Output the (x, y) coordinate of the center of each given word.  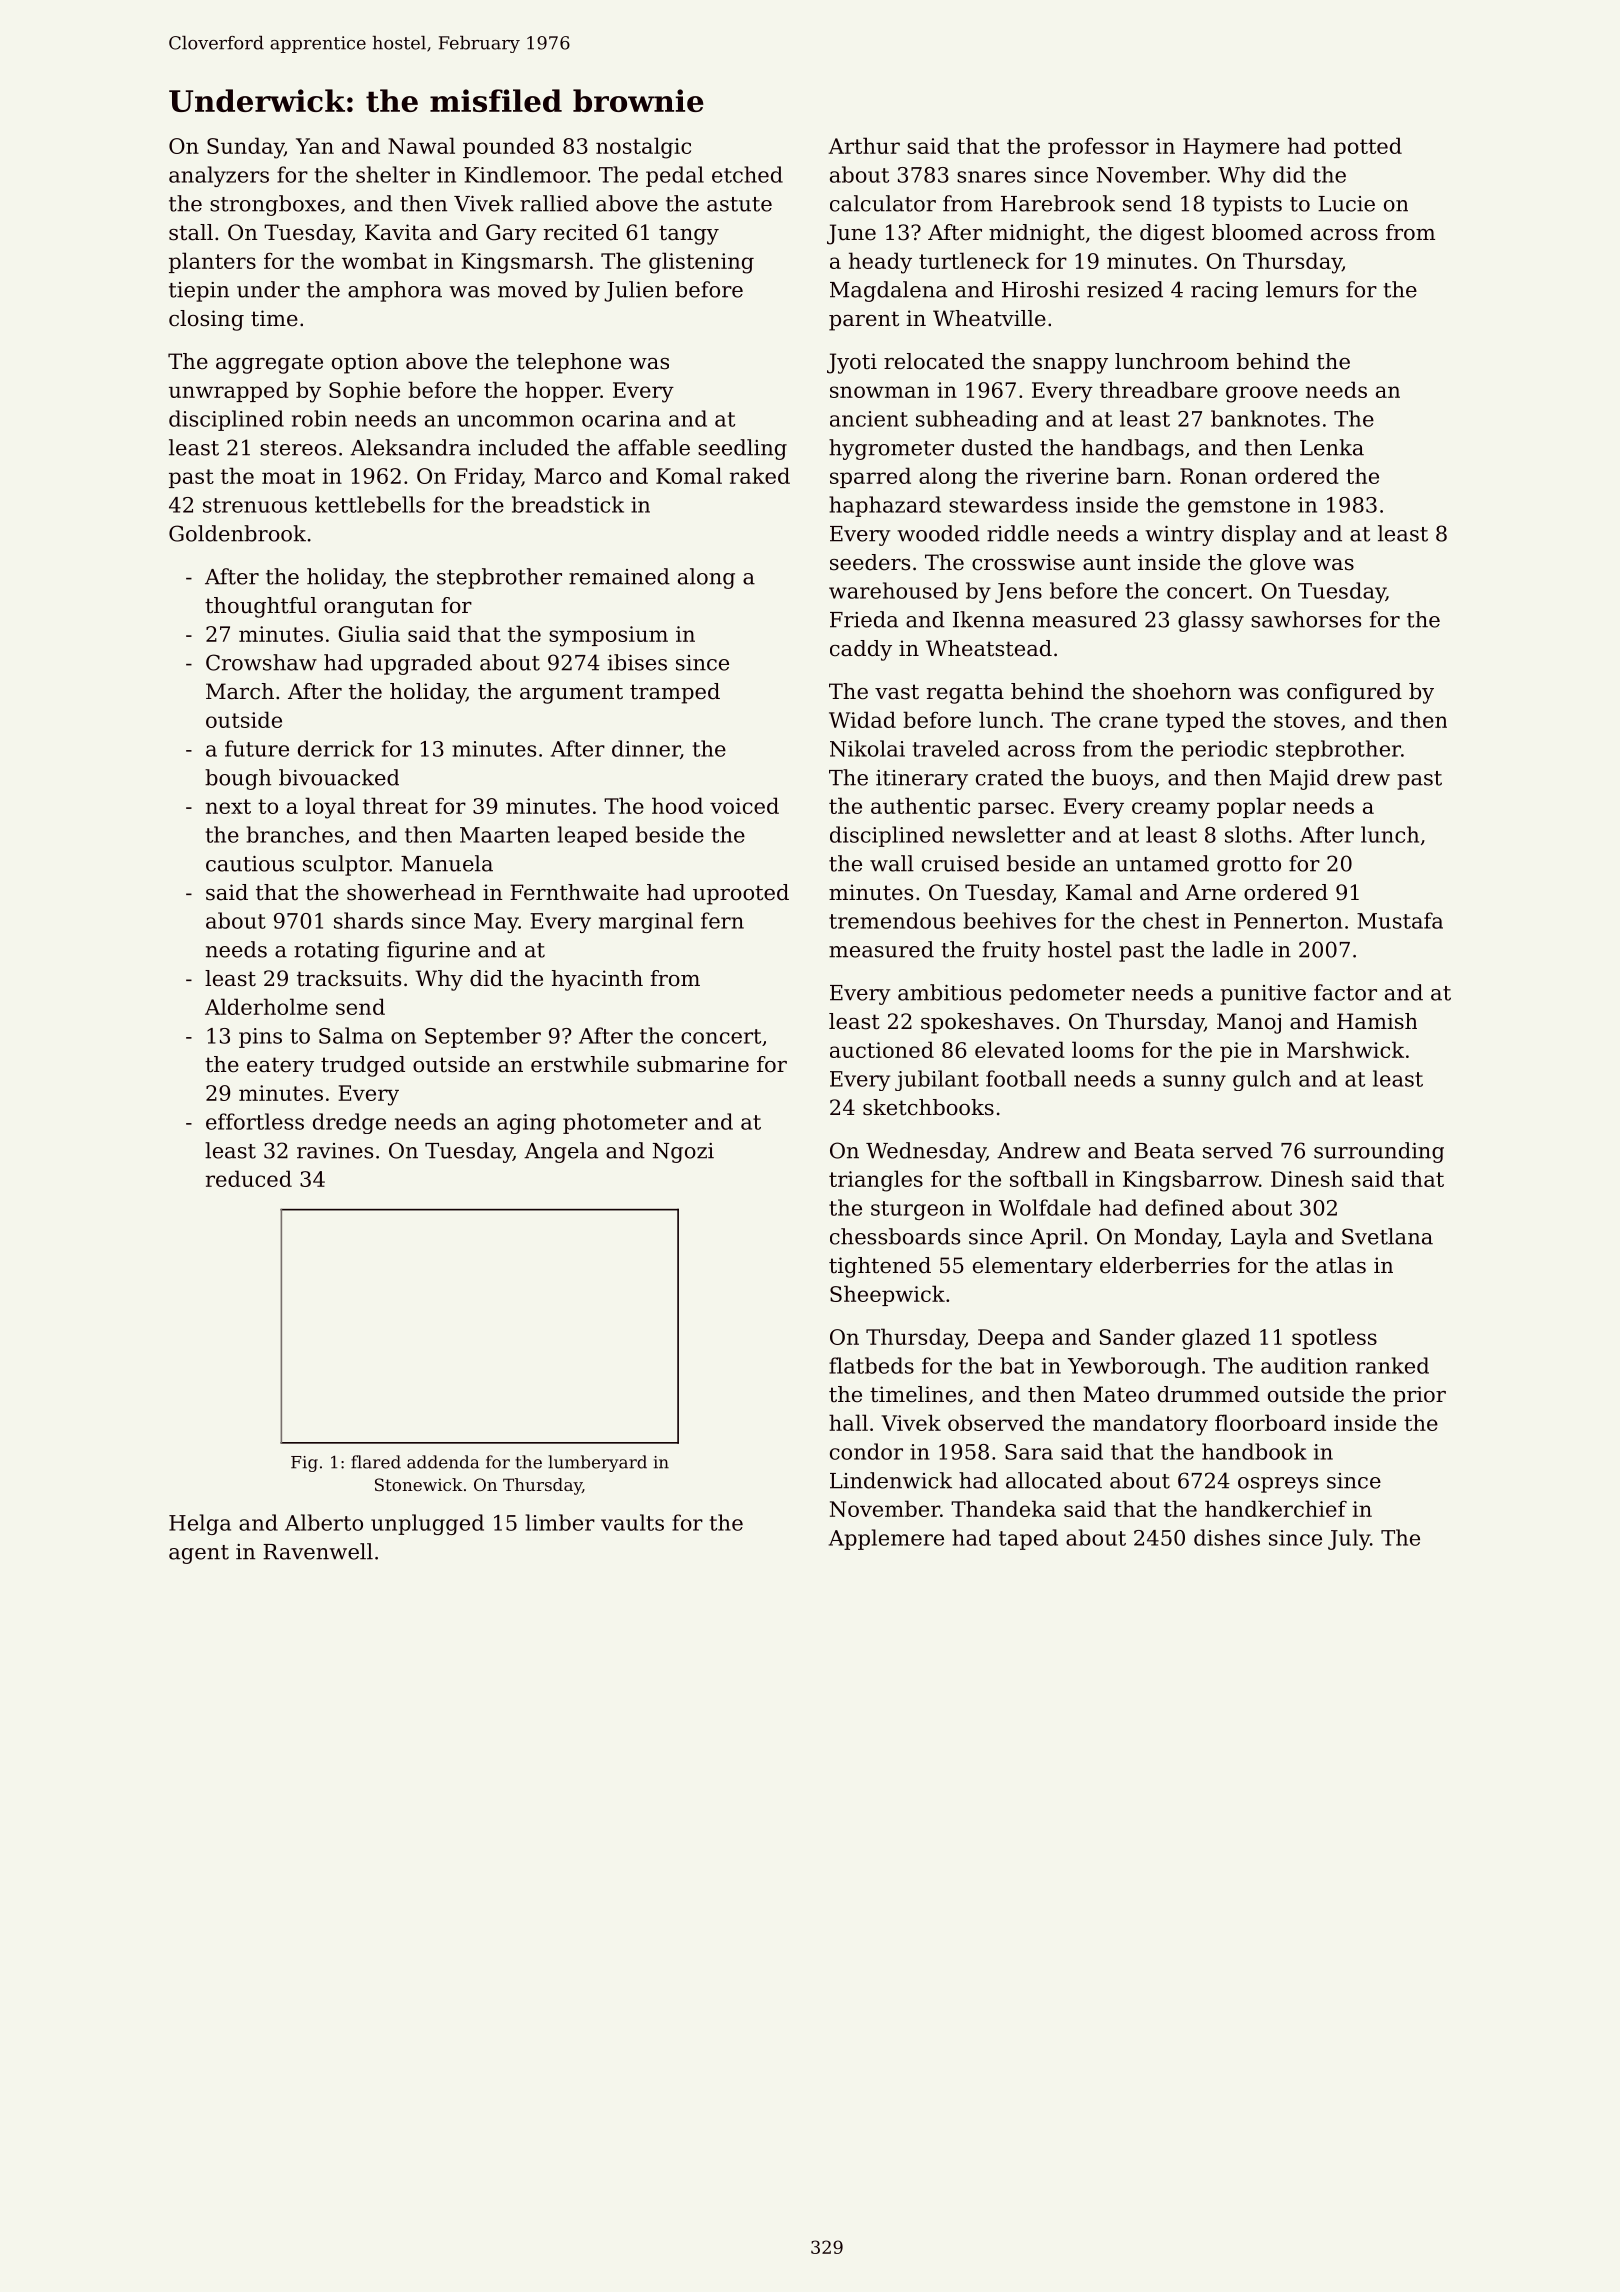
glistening (701, 263)
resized (1125, 289)
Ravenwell (318, 1551)
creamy (1171, 810)
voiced (744, 805)
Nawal (421, 145)
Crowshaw (261, 662)
